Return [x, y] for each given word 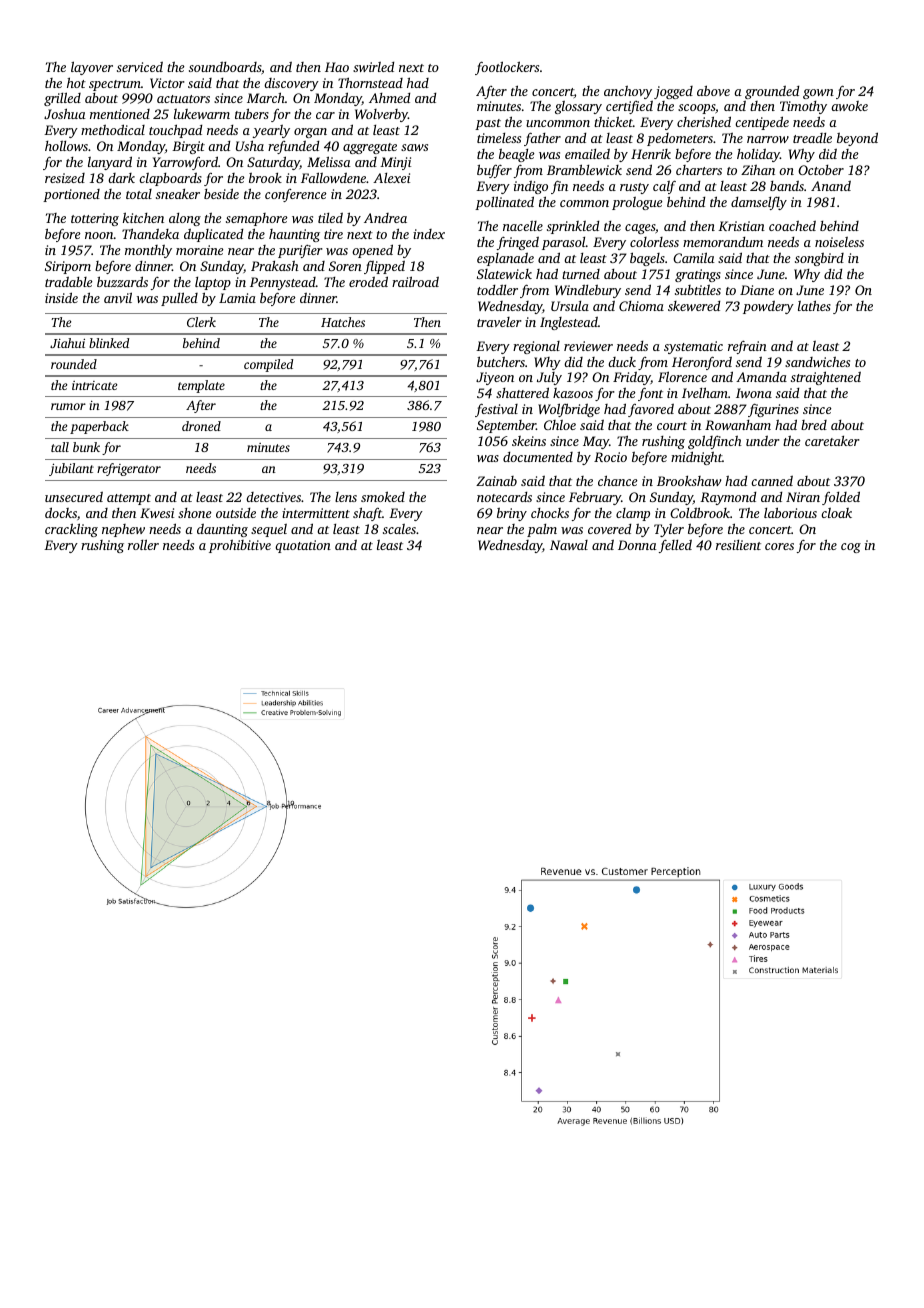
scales [399, 529]
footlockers [507, 68]
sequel [269, 530]
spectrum [115, 85]
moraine [200, 250]
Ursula [570, 306]
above [713, 90]
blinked [109, 343]
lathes [814, 305]
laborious [790, 512]
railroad [415, 281]
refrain [747, 347]
